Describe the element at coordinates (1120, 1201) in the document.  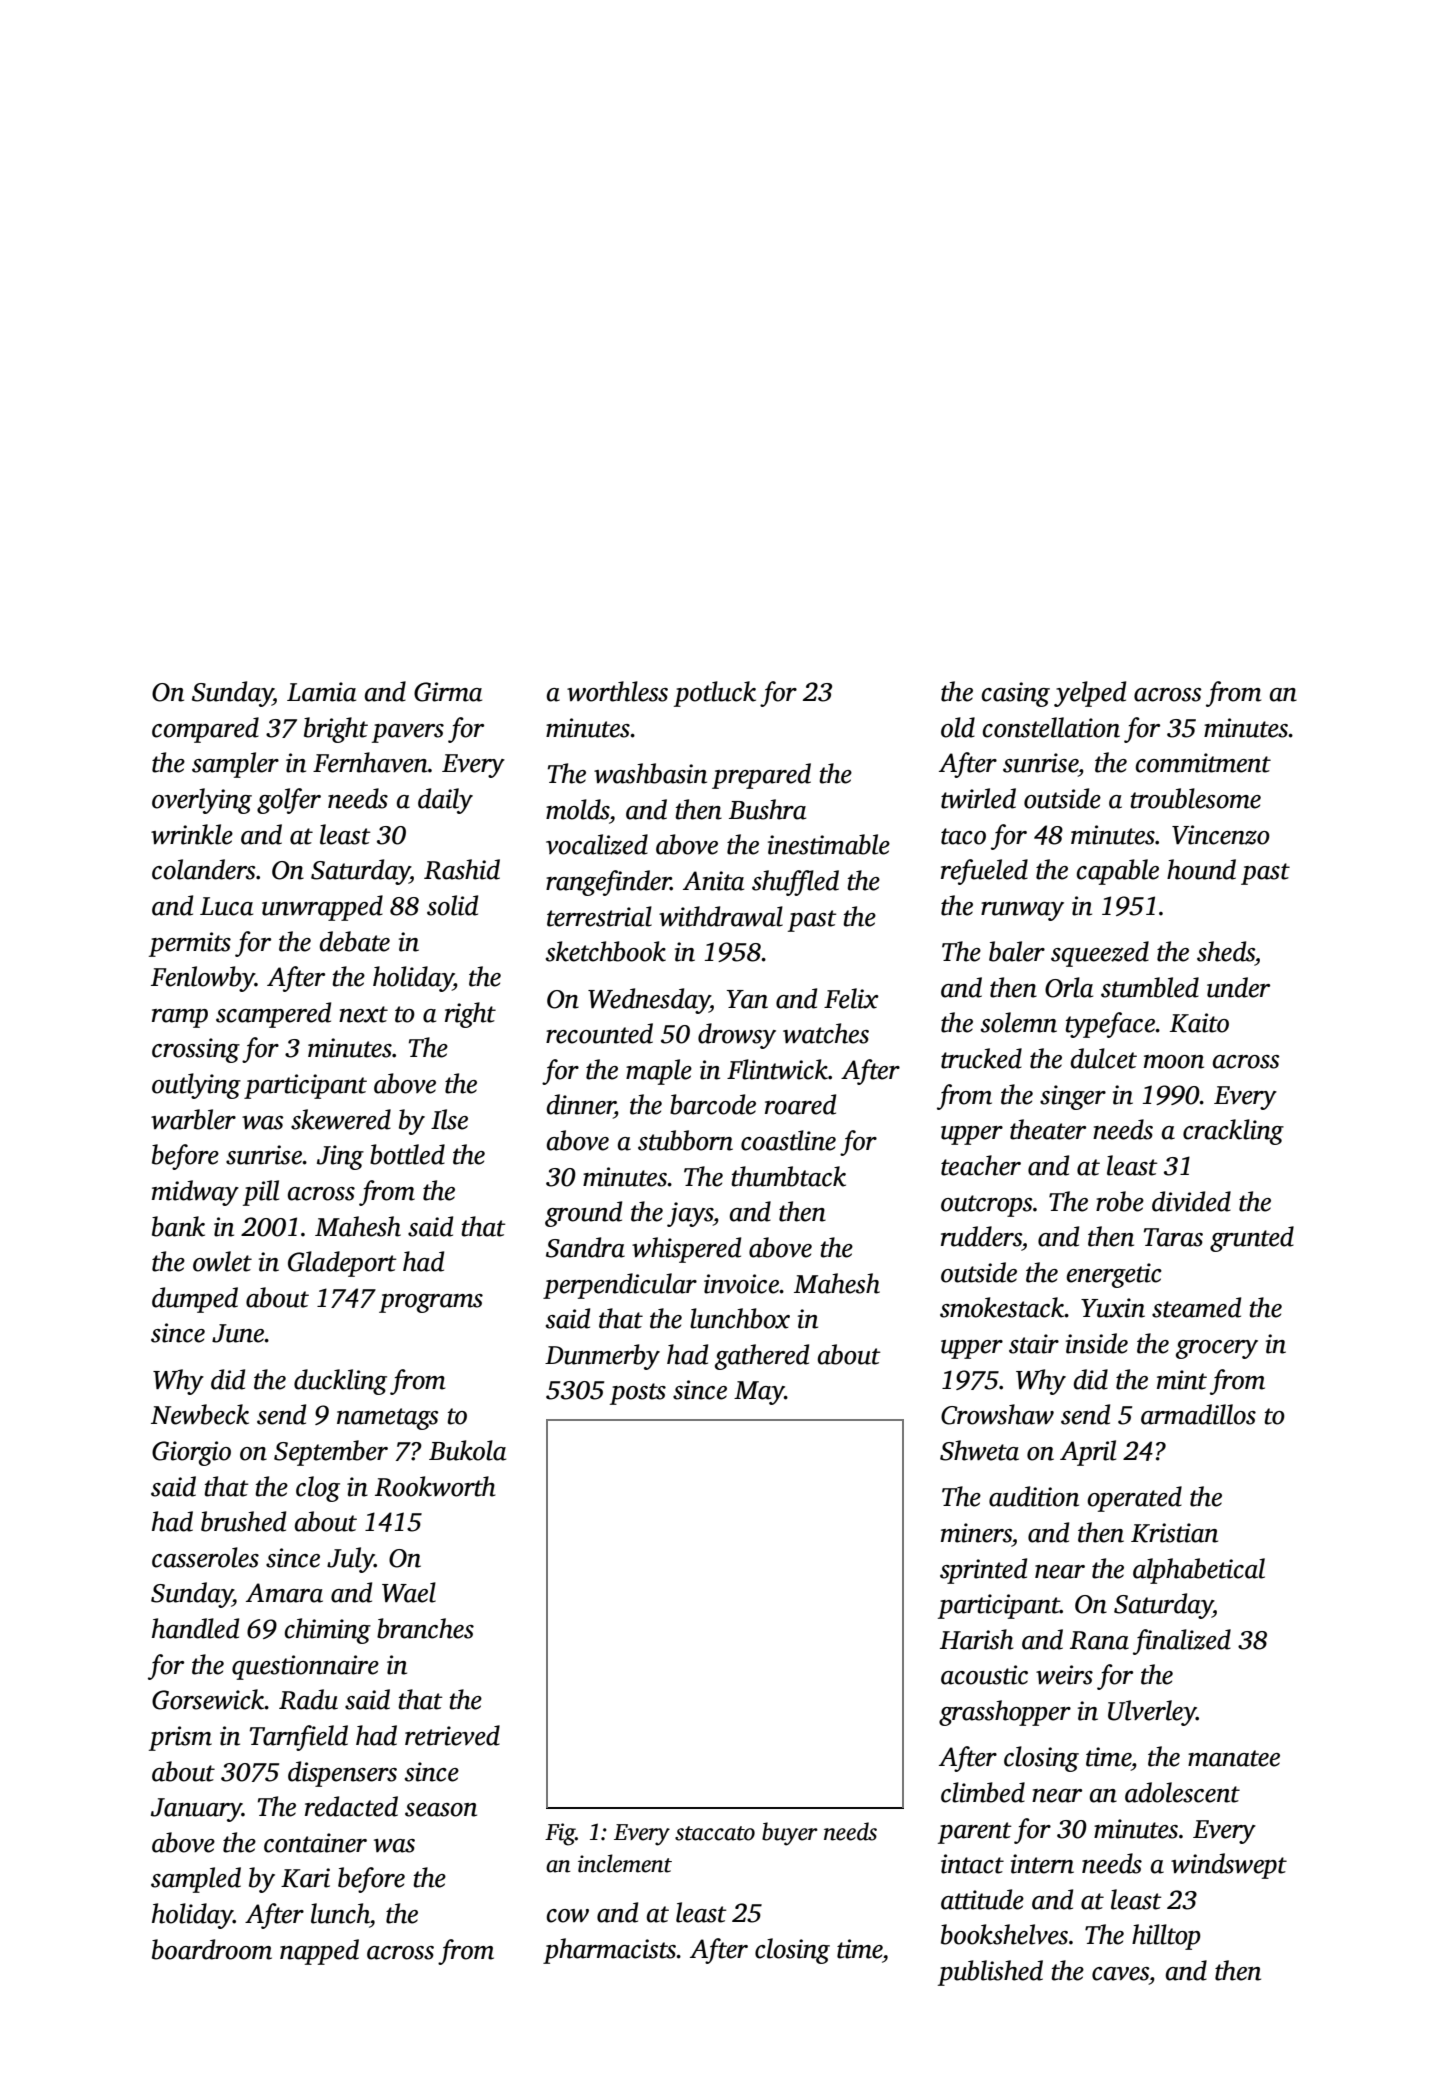
I see `robe` at that location.
